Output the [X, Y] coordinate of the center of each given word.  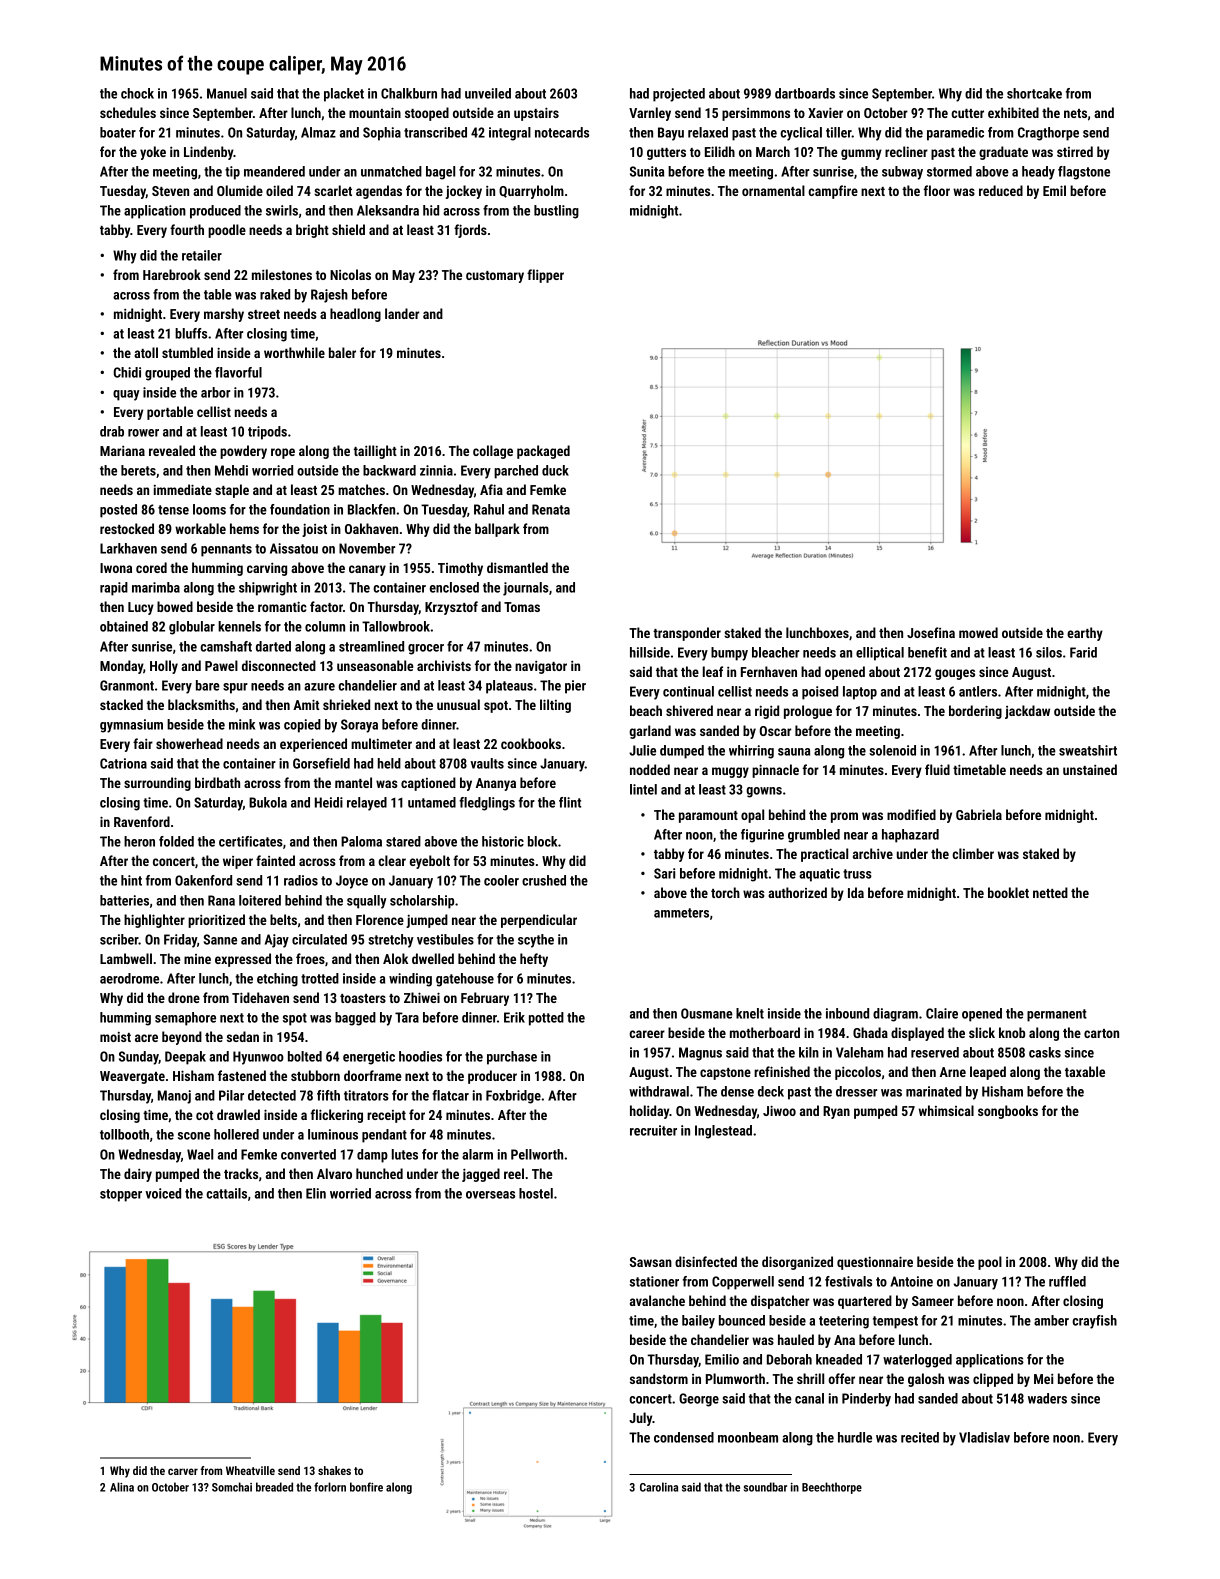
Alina [122, 1487]
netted [1050, 892]
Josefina [931, 632]
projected [679, 95]
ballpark [497, 530]
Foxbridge [513, 1097]
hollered [236, 1134]
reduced [1001, 190]
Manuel [227, 93]
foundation [300, 509]
